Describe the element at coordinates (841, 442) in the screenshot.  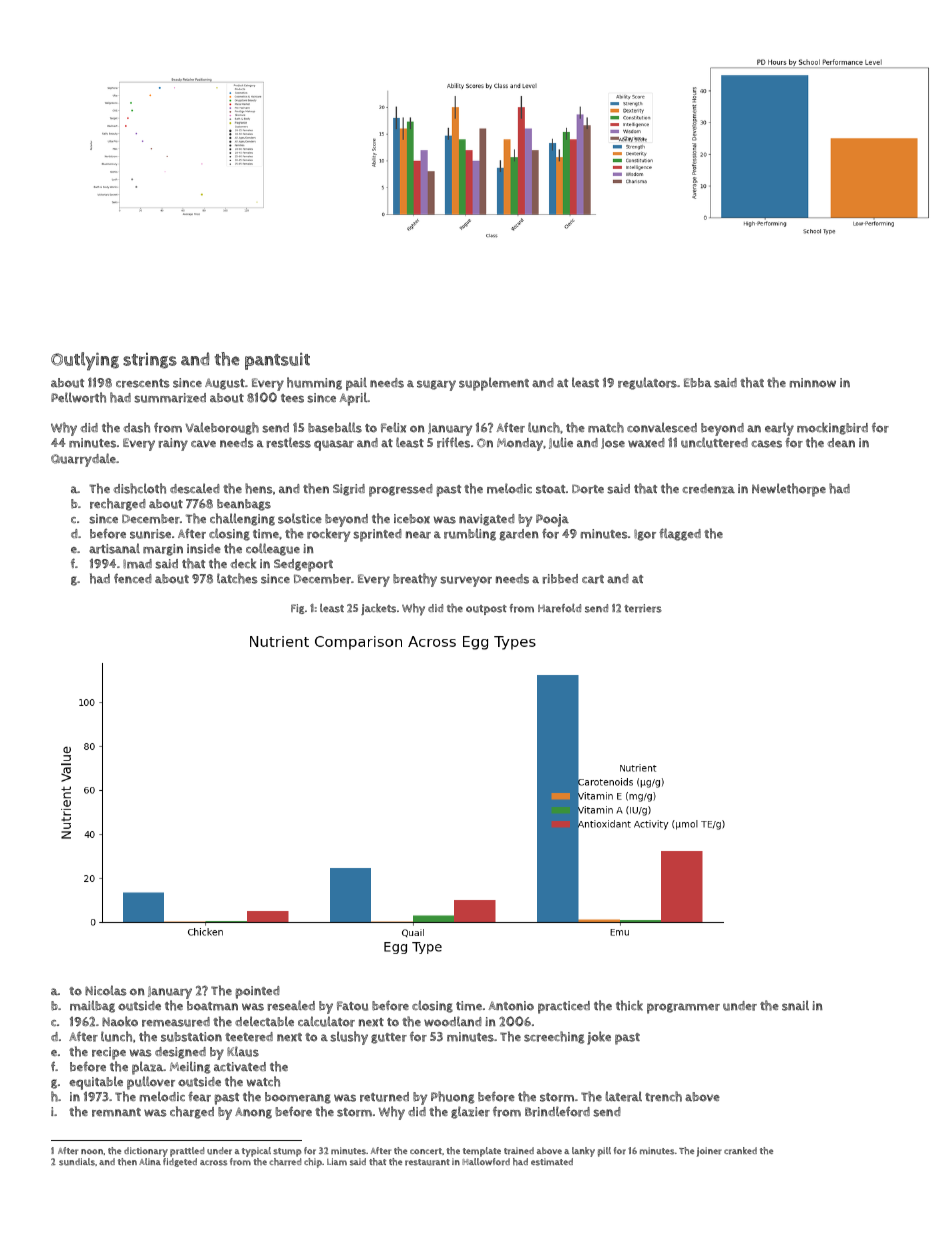
I see `dean` at that location.
